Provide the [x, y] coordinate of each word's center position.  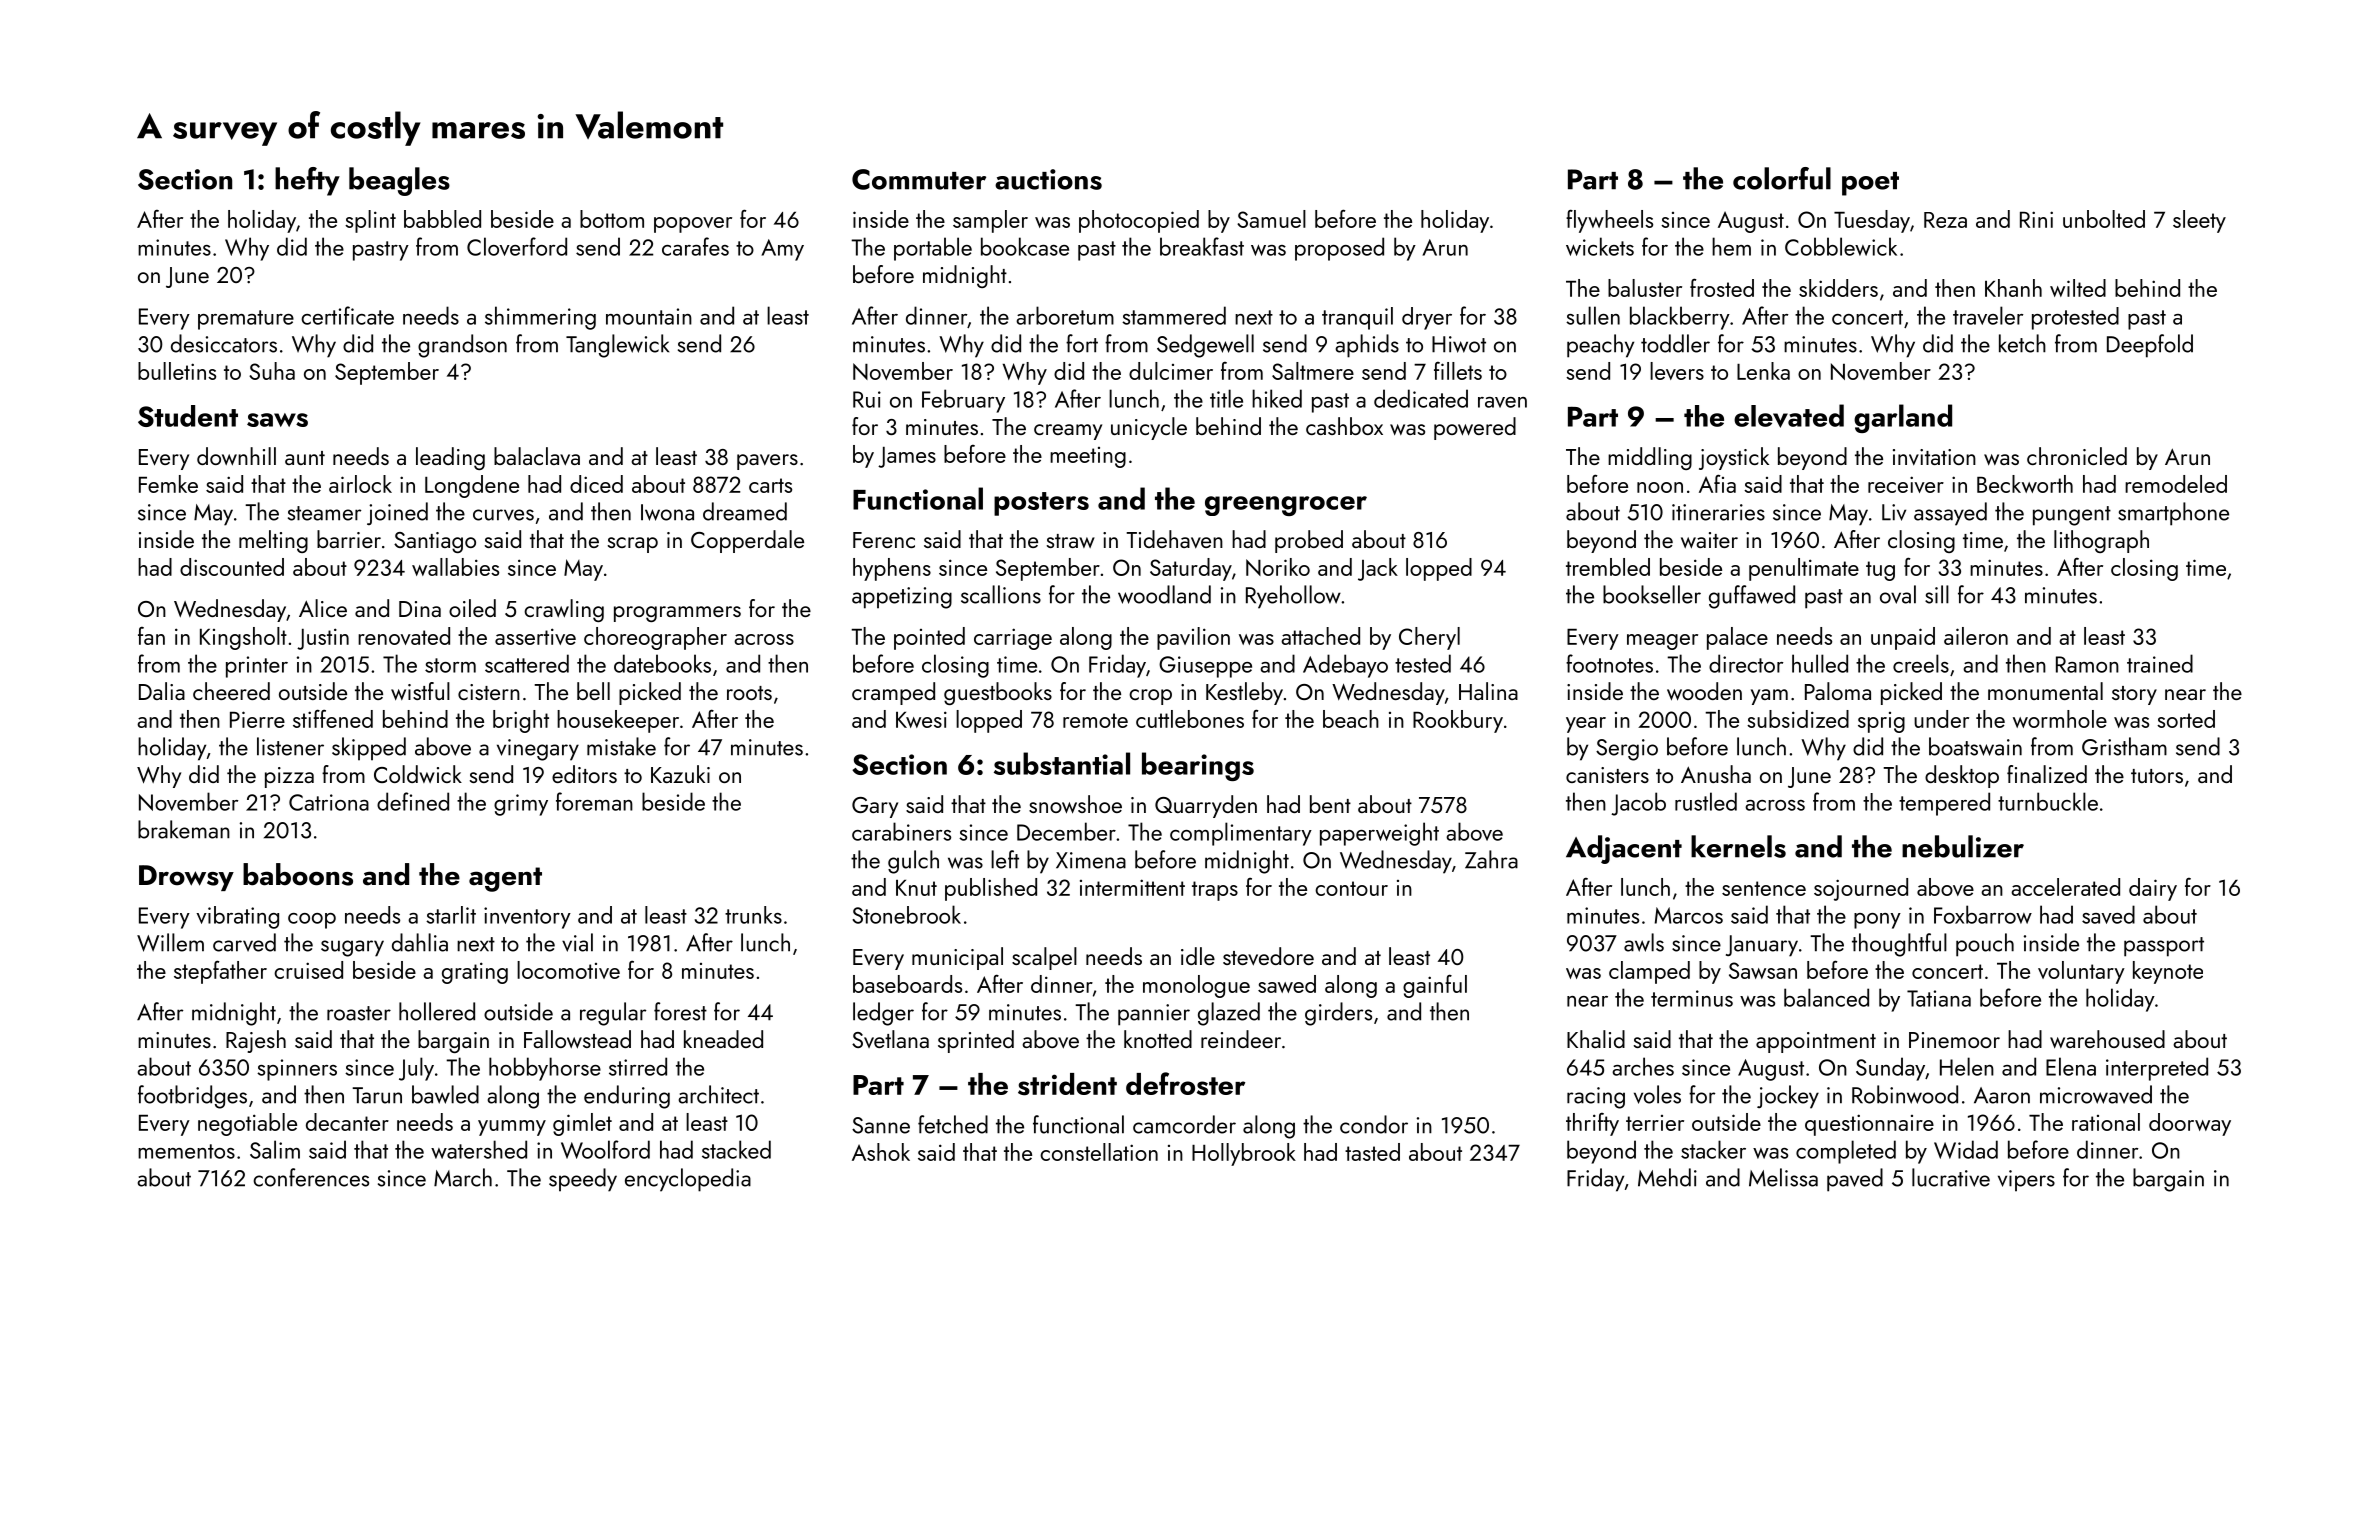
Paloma [1838, 691]
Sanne [881, 1125]
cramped [893, 693]
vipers [2026, 1181]
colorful [1782, 178]
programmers [677, 614]
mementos [186, 1151]
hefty [307, 181]
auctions [1048, 179]
